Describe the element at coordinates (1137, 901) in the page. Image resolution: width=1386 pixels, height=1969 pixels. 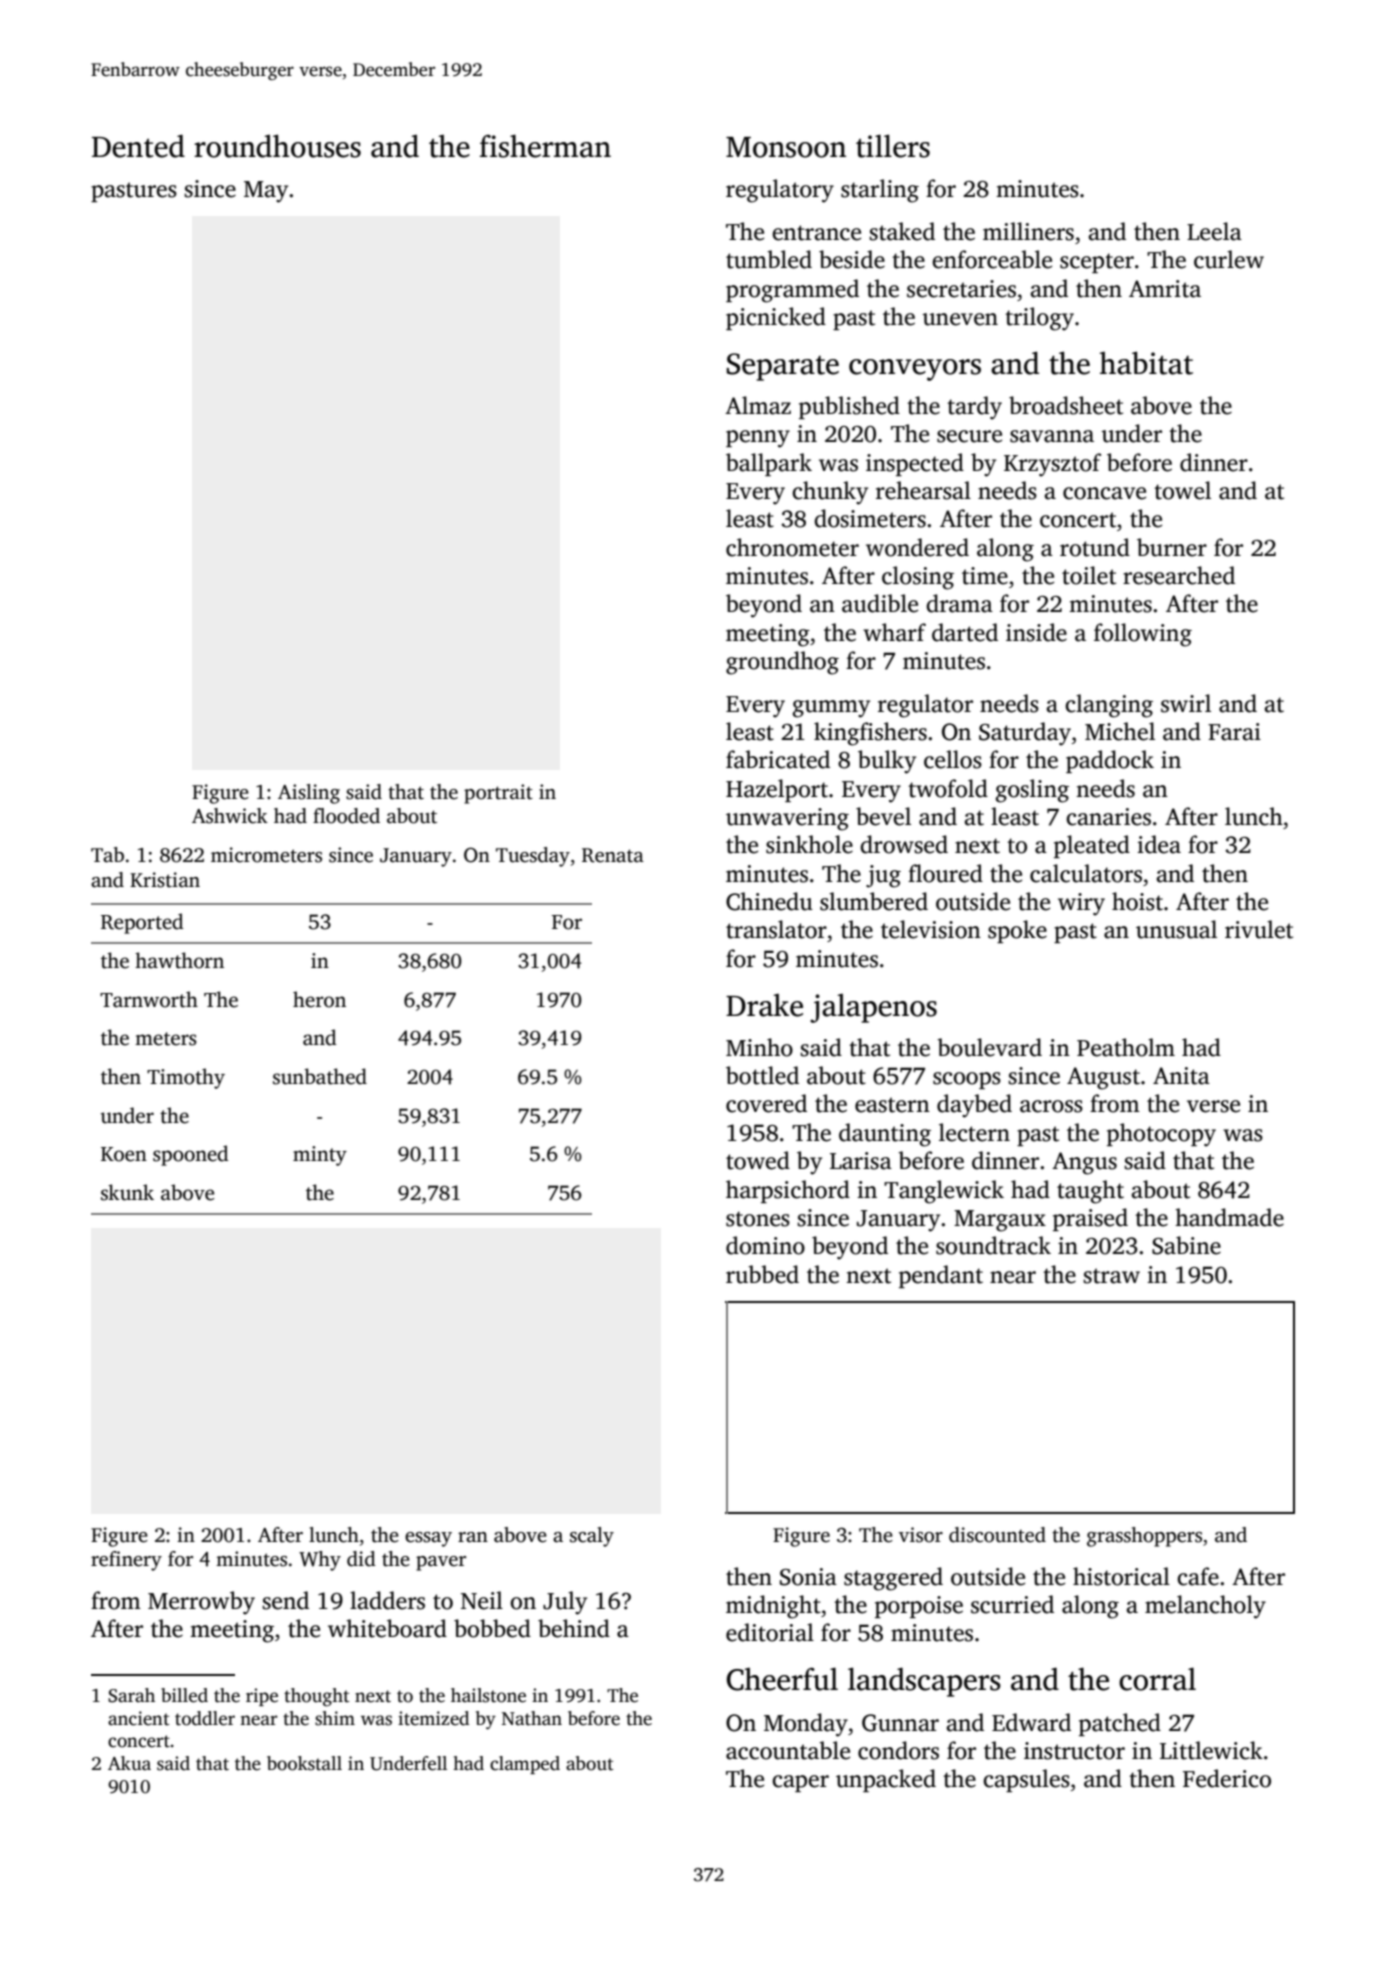
I see `hoist` at that location.
